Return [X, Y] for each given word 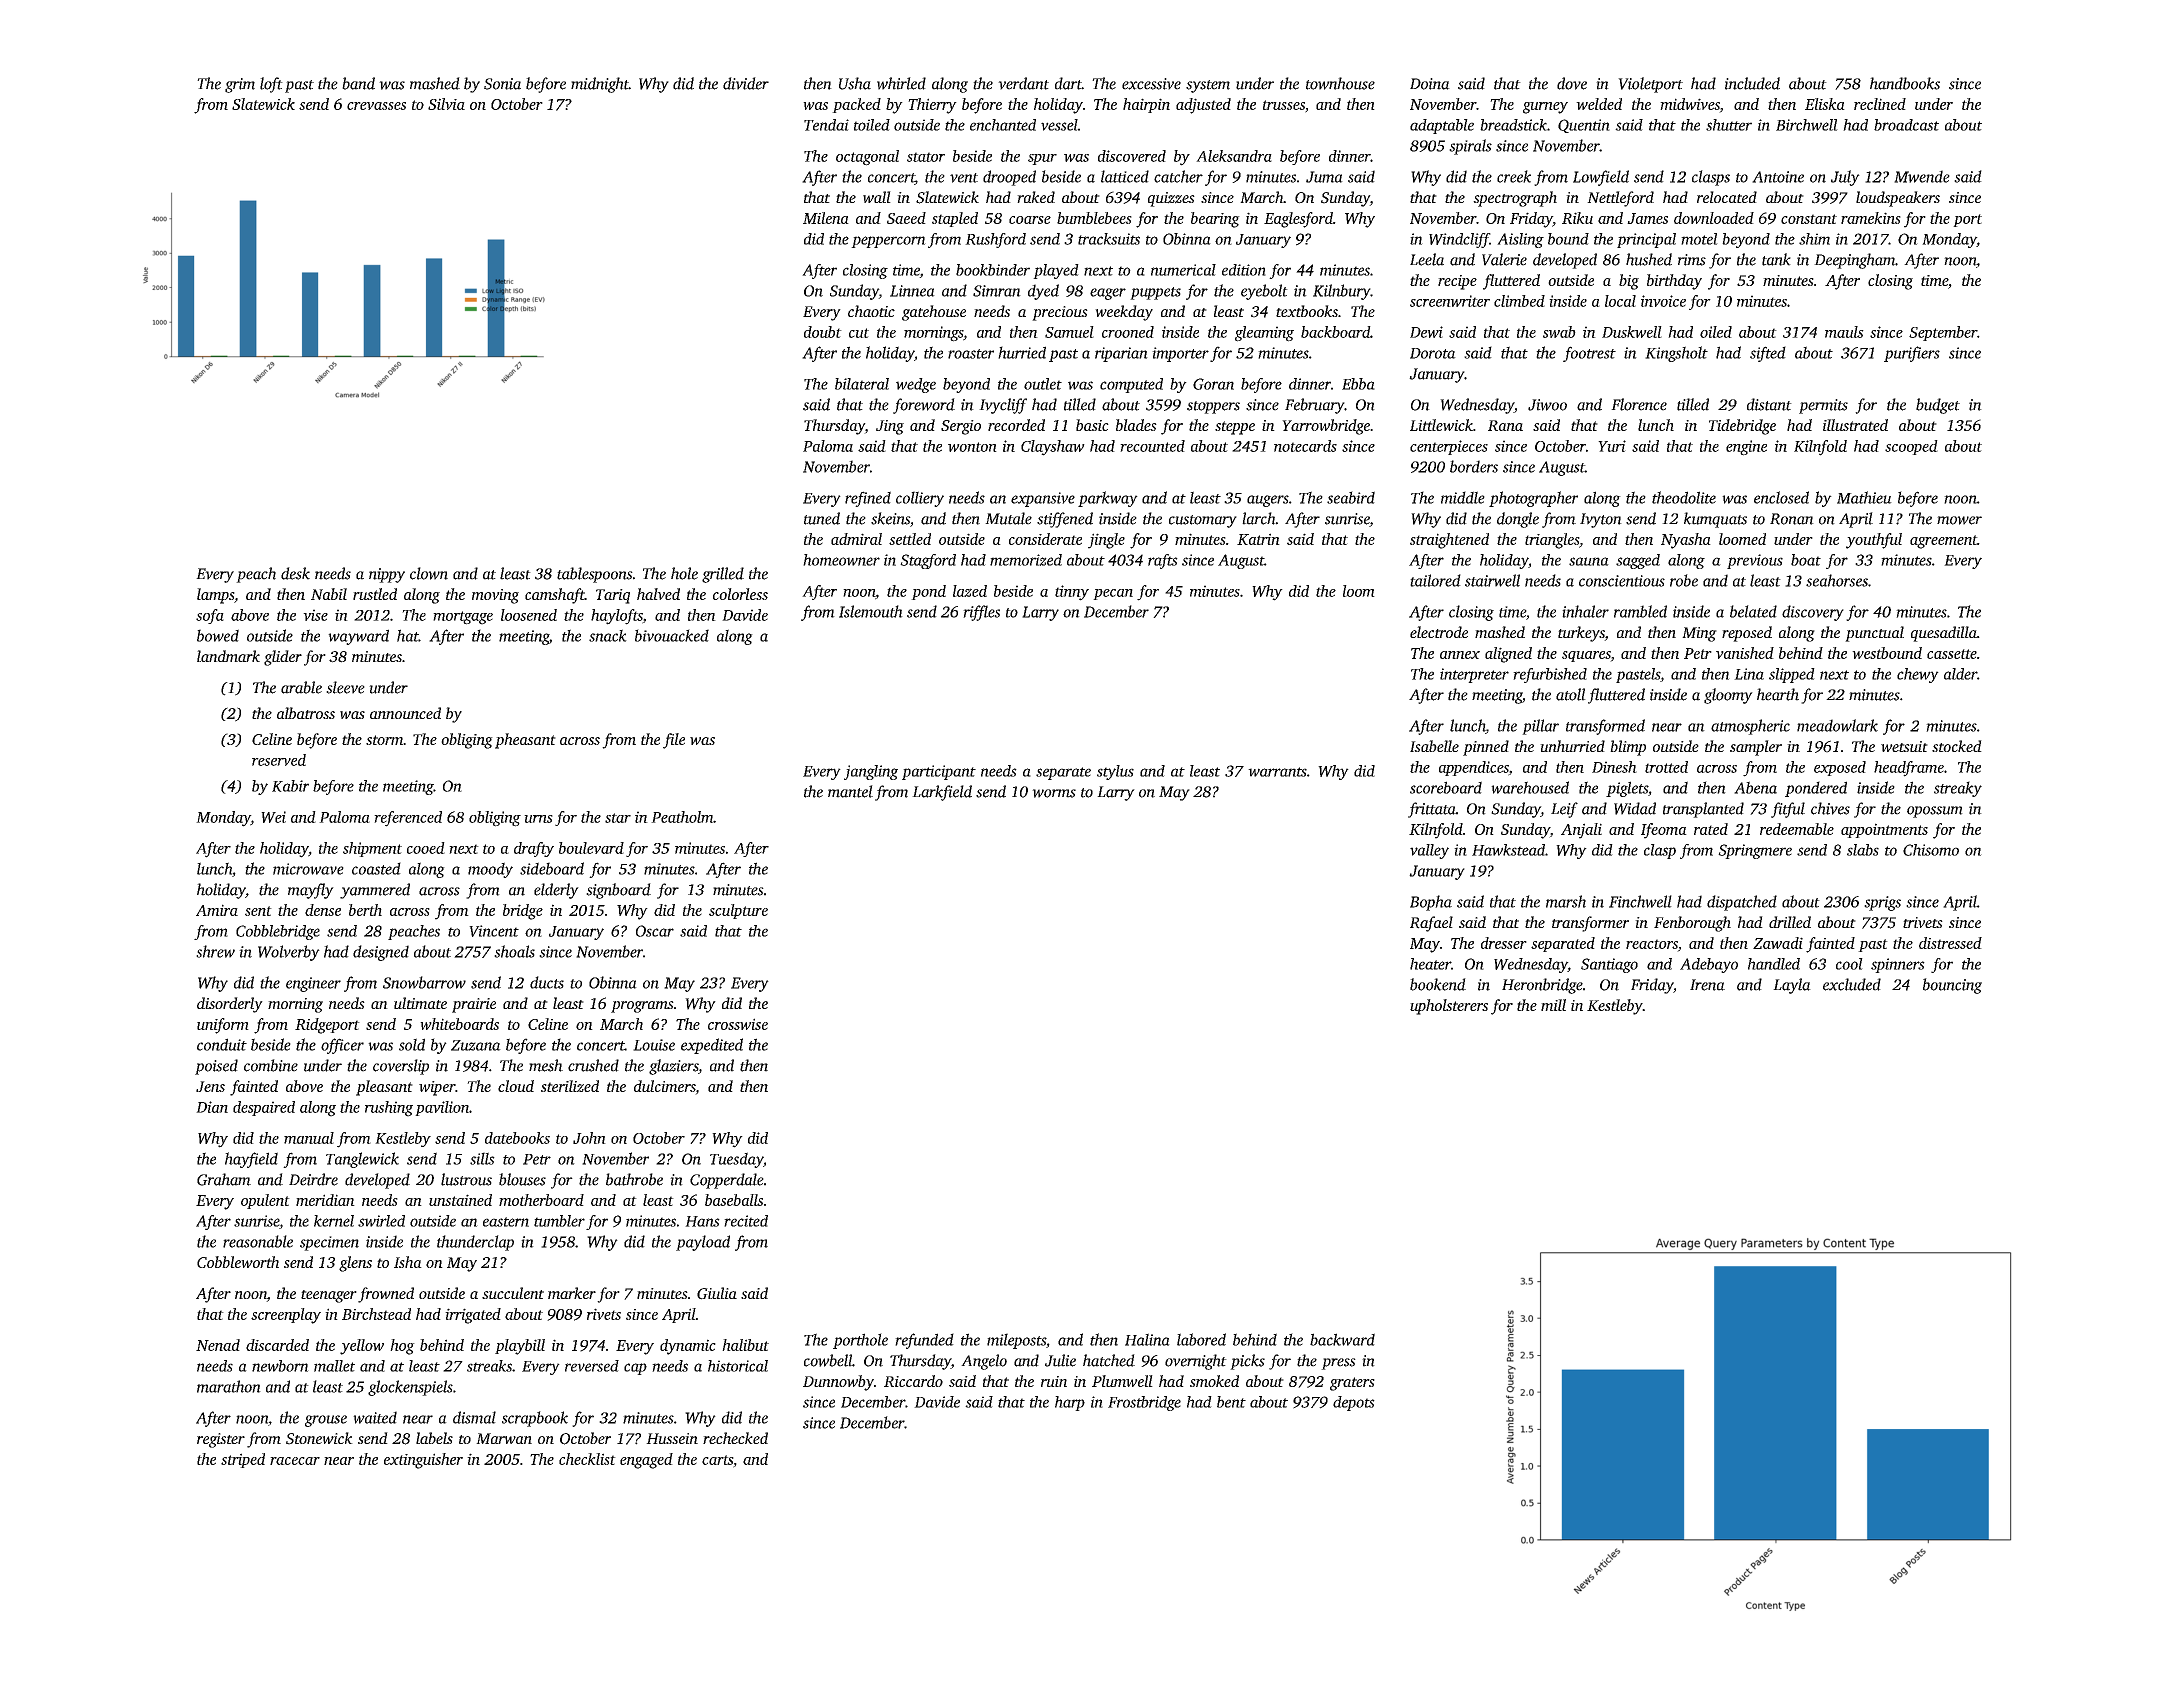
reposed [1747, 634]
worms [1054, 793]
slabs [1863, 850]
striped [243, 1460]
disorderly [230, 1005]
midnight [600, 85]
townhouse [1340, 83]
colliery [920, 499]
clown [429, 573]
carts [717, 1460]
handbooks [1905, 83]
